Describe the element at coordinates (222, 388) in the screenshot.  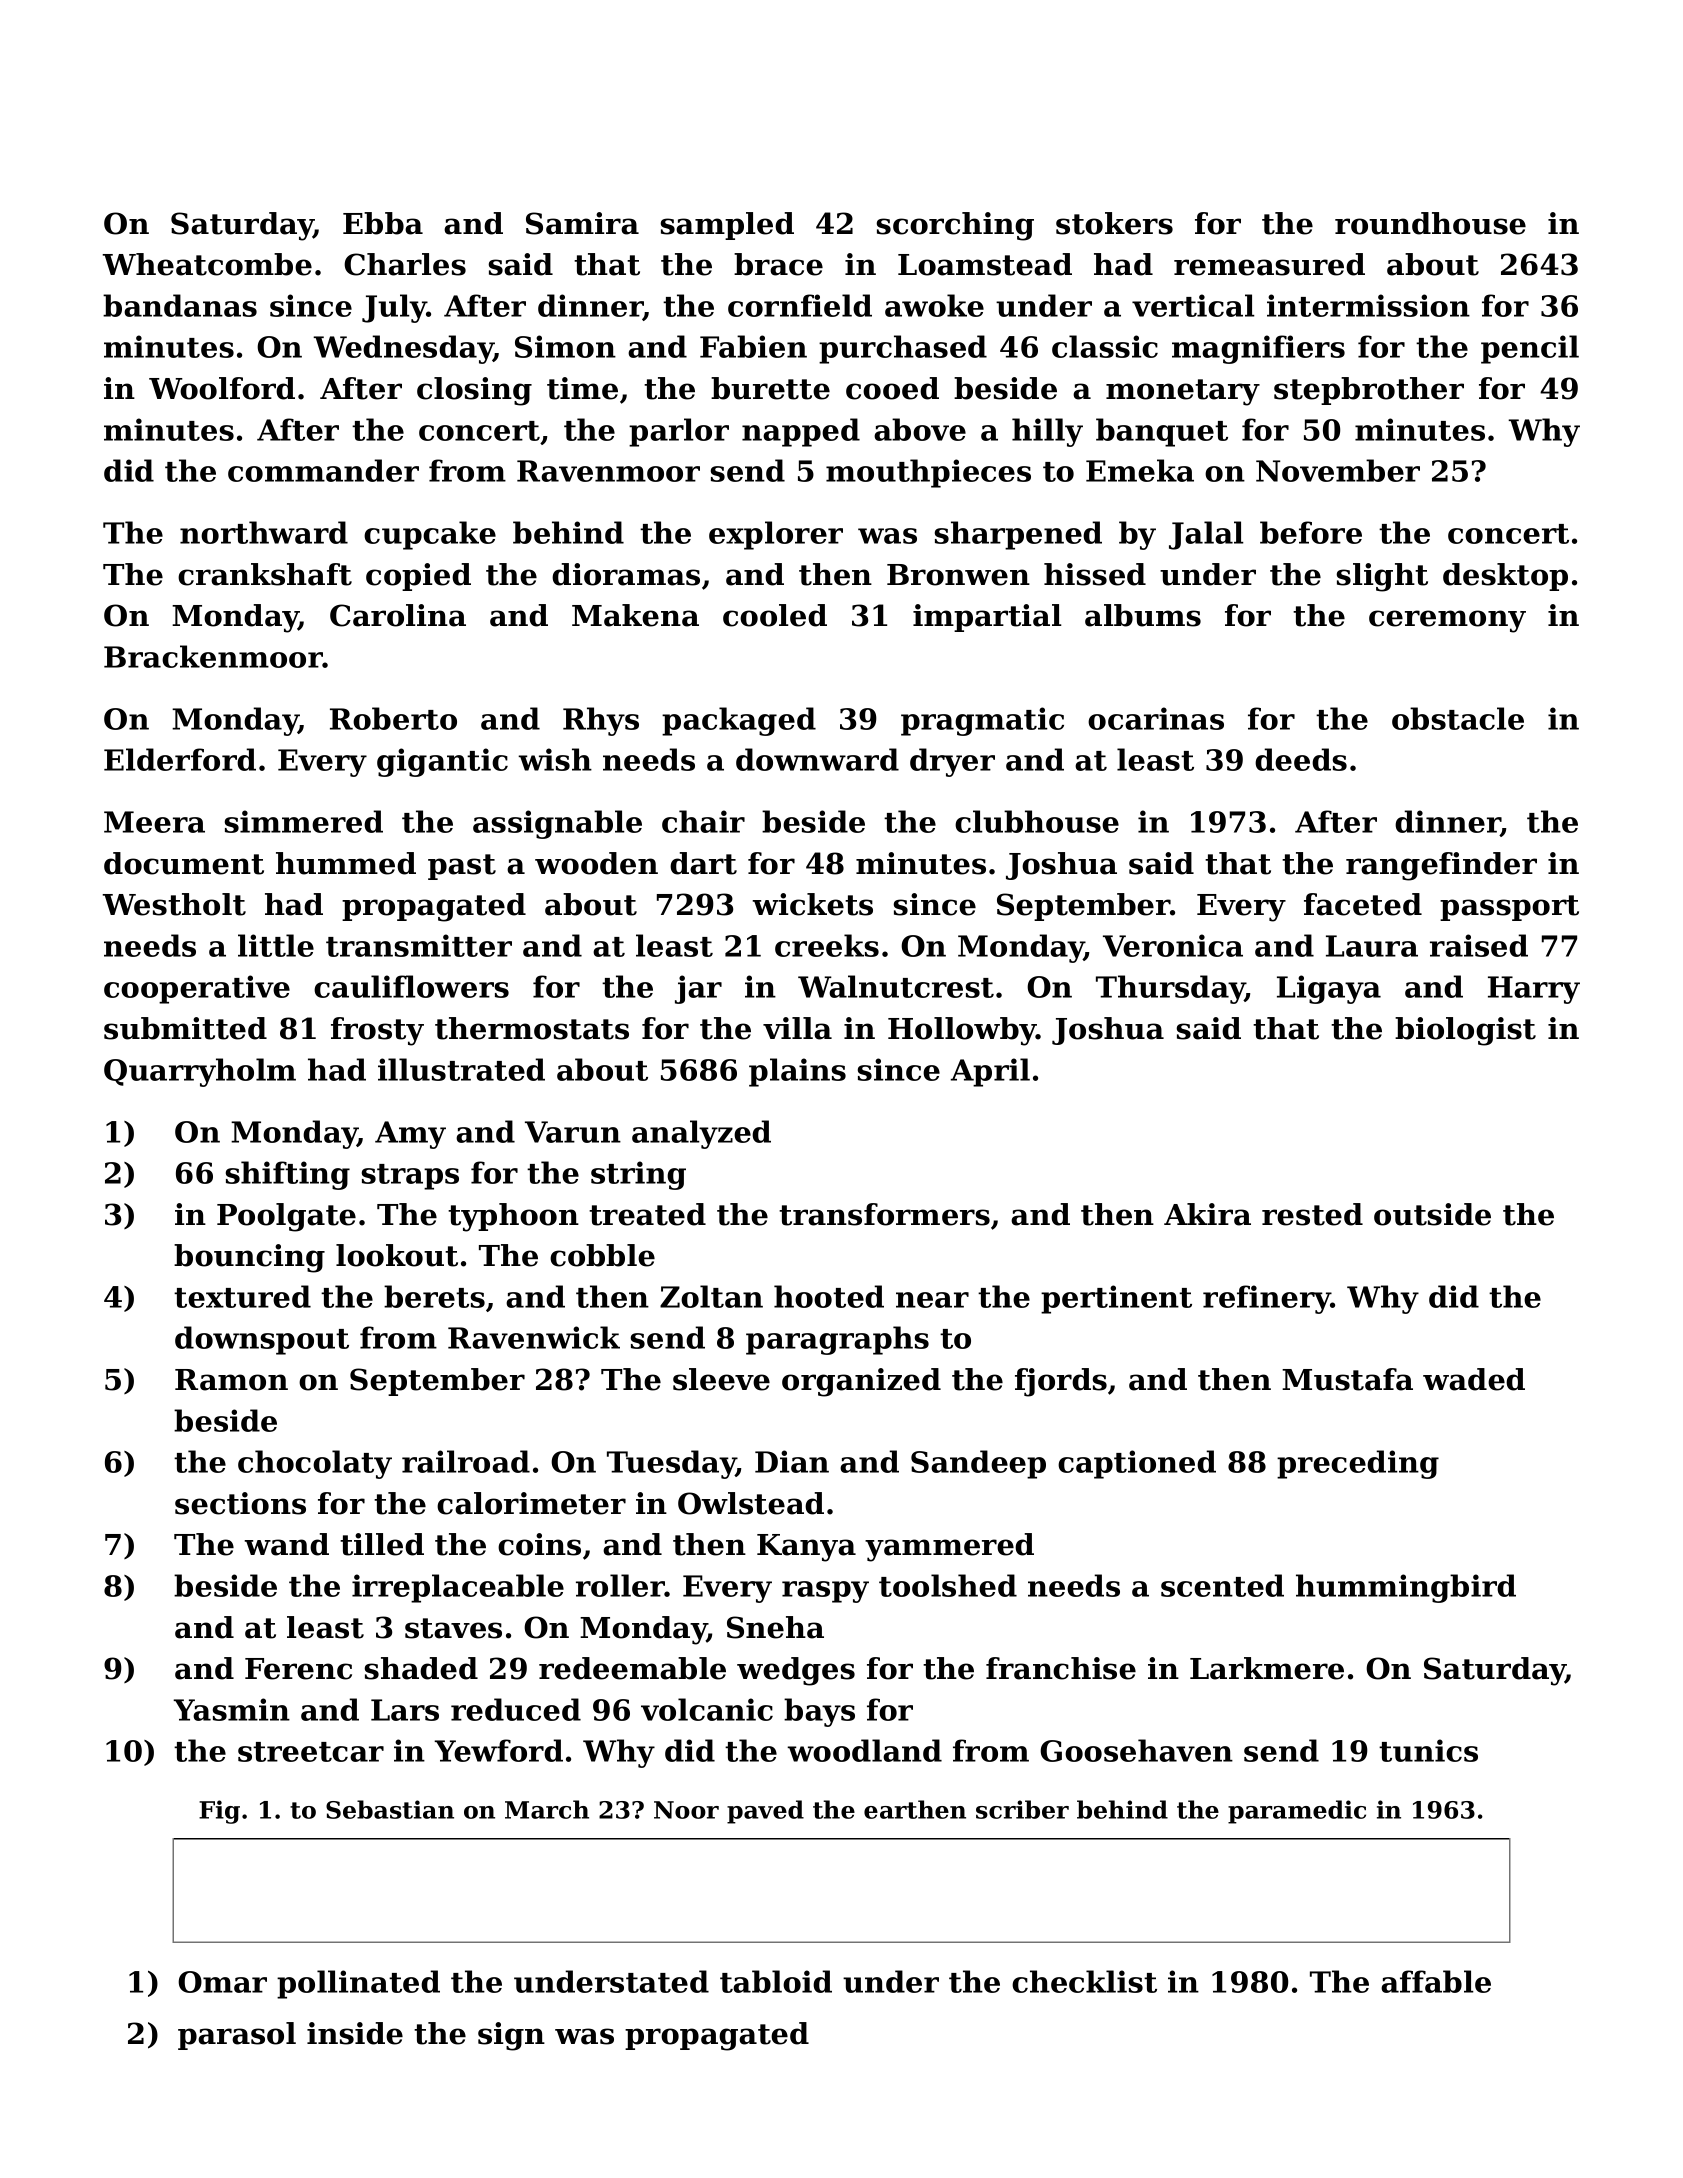
I see `Woolford` at that location.
